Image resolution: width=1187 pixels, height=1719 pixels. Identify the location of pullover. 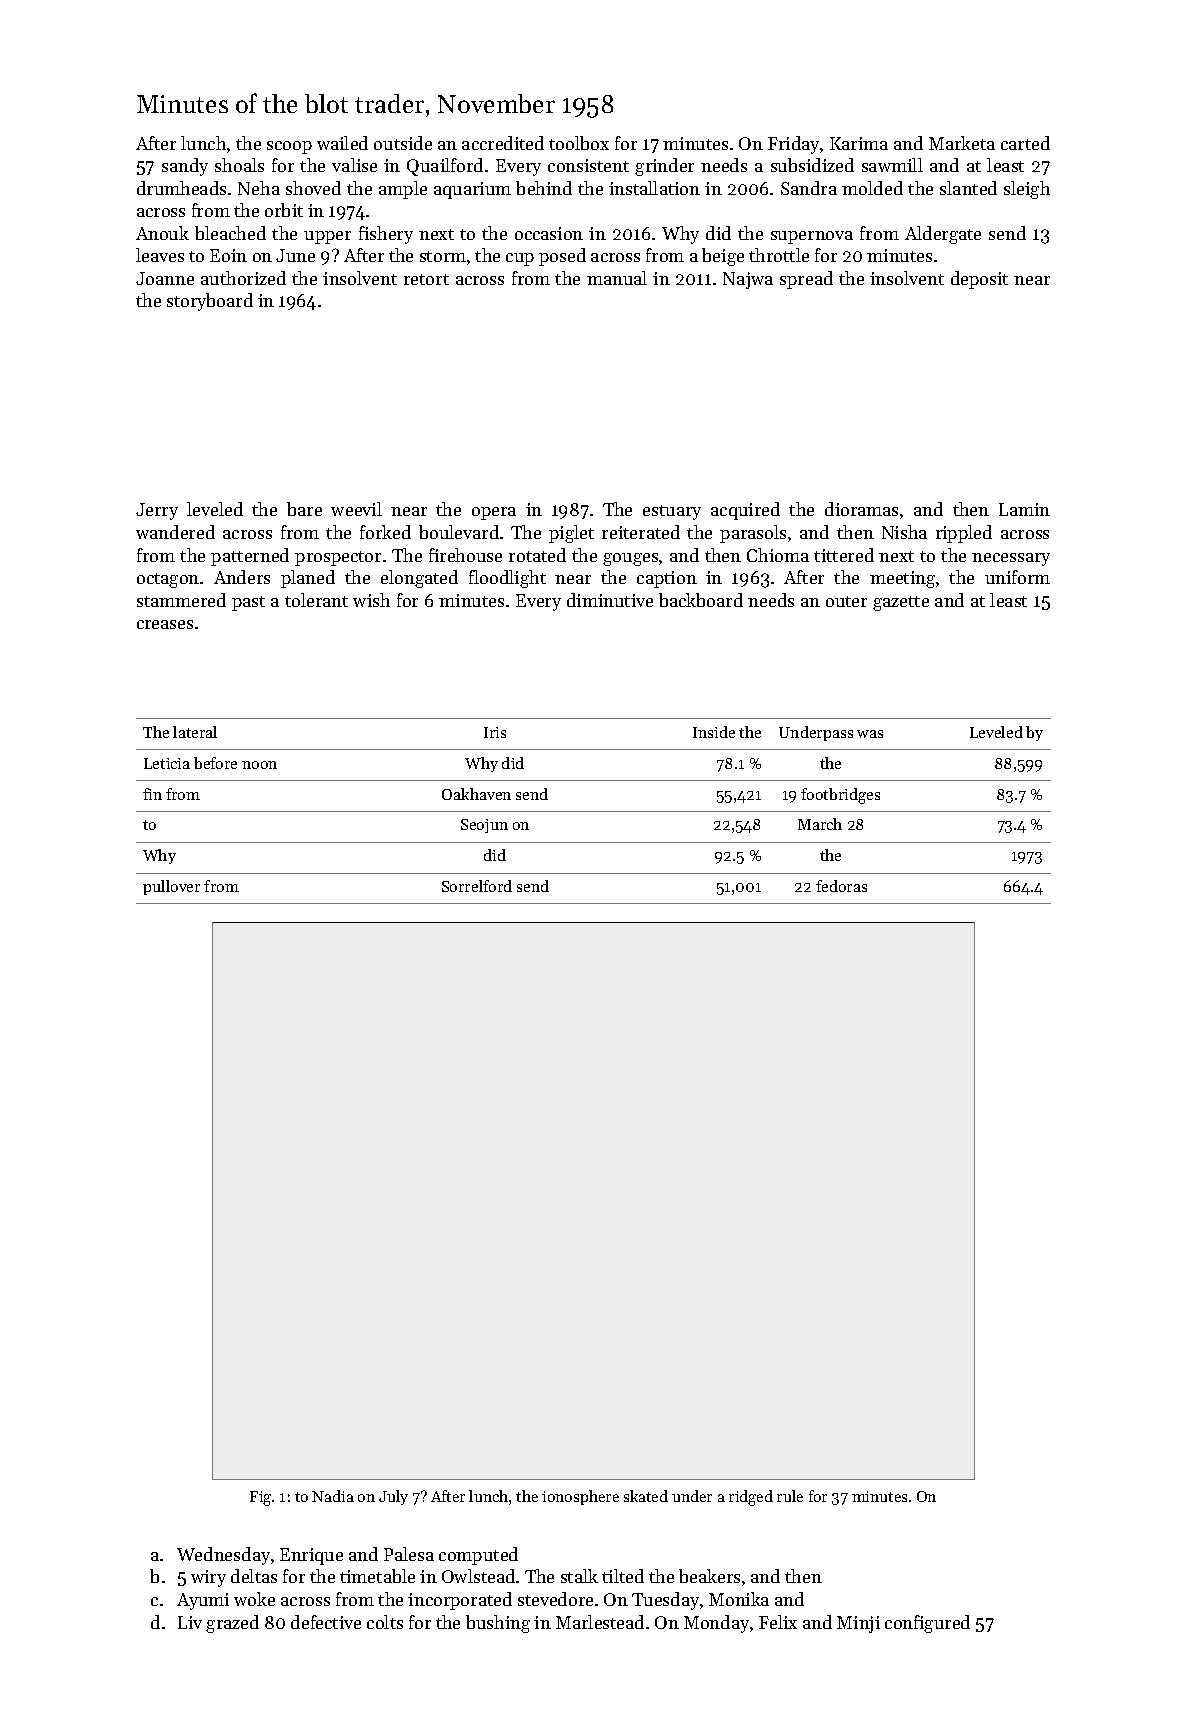
(171, 887).
